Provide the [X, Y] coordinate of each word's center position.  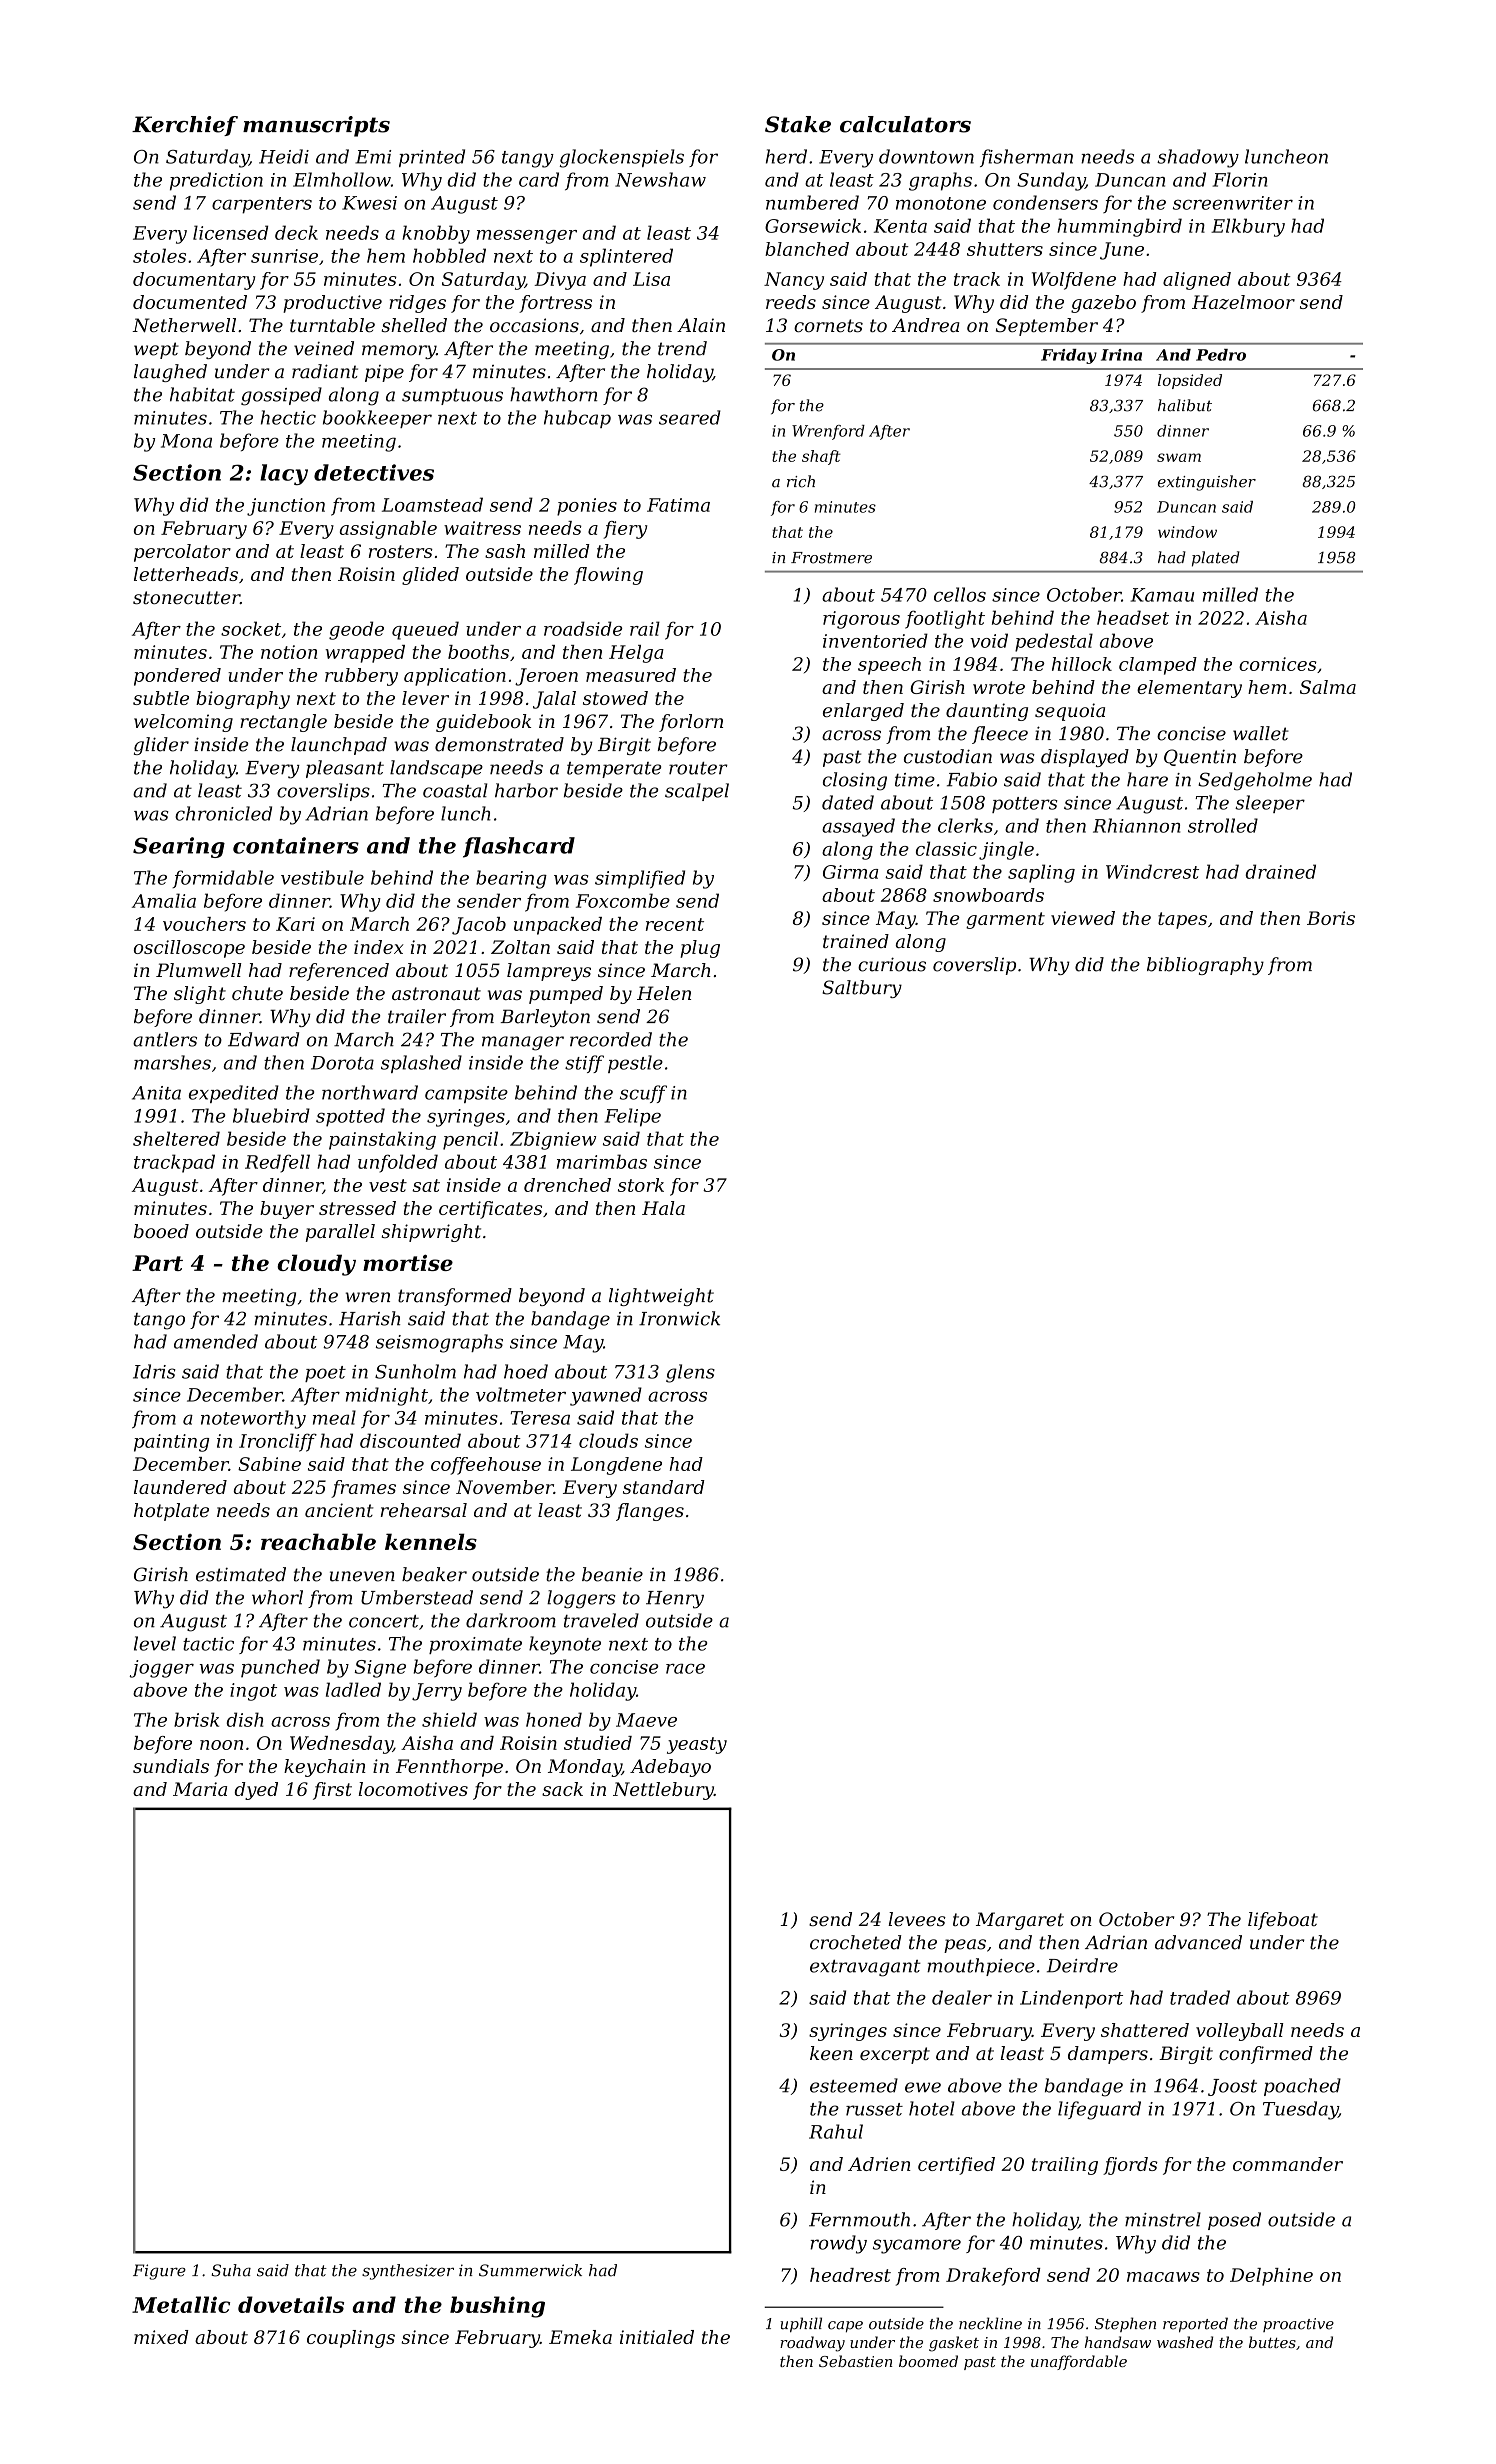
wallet [1261, 733]
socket [251, 628]
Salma [1328, 687]
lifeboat [1283, 1921]
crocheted [855, 1942]
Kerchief [185, 126]
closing [855, 781]
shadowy [1198, 158]
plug [700, 949]
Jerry [437, 1692]
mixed [161, 2337]
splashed [421, 1064]
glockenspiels [622, 158]
